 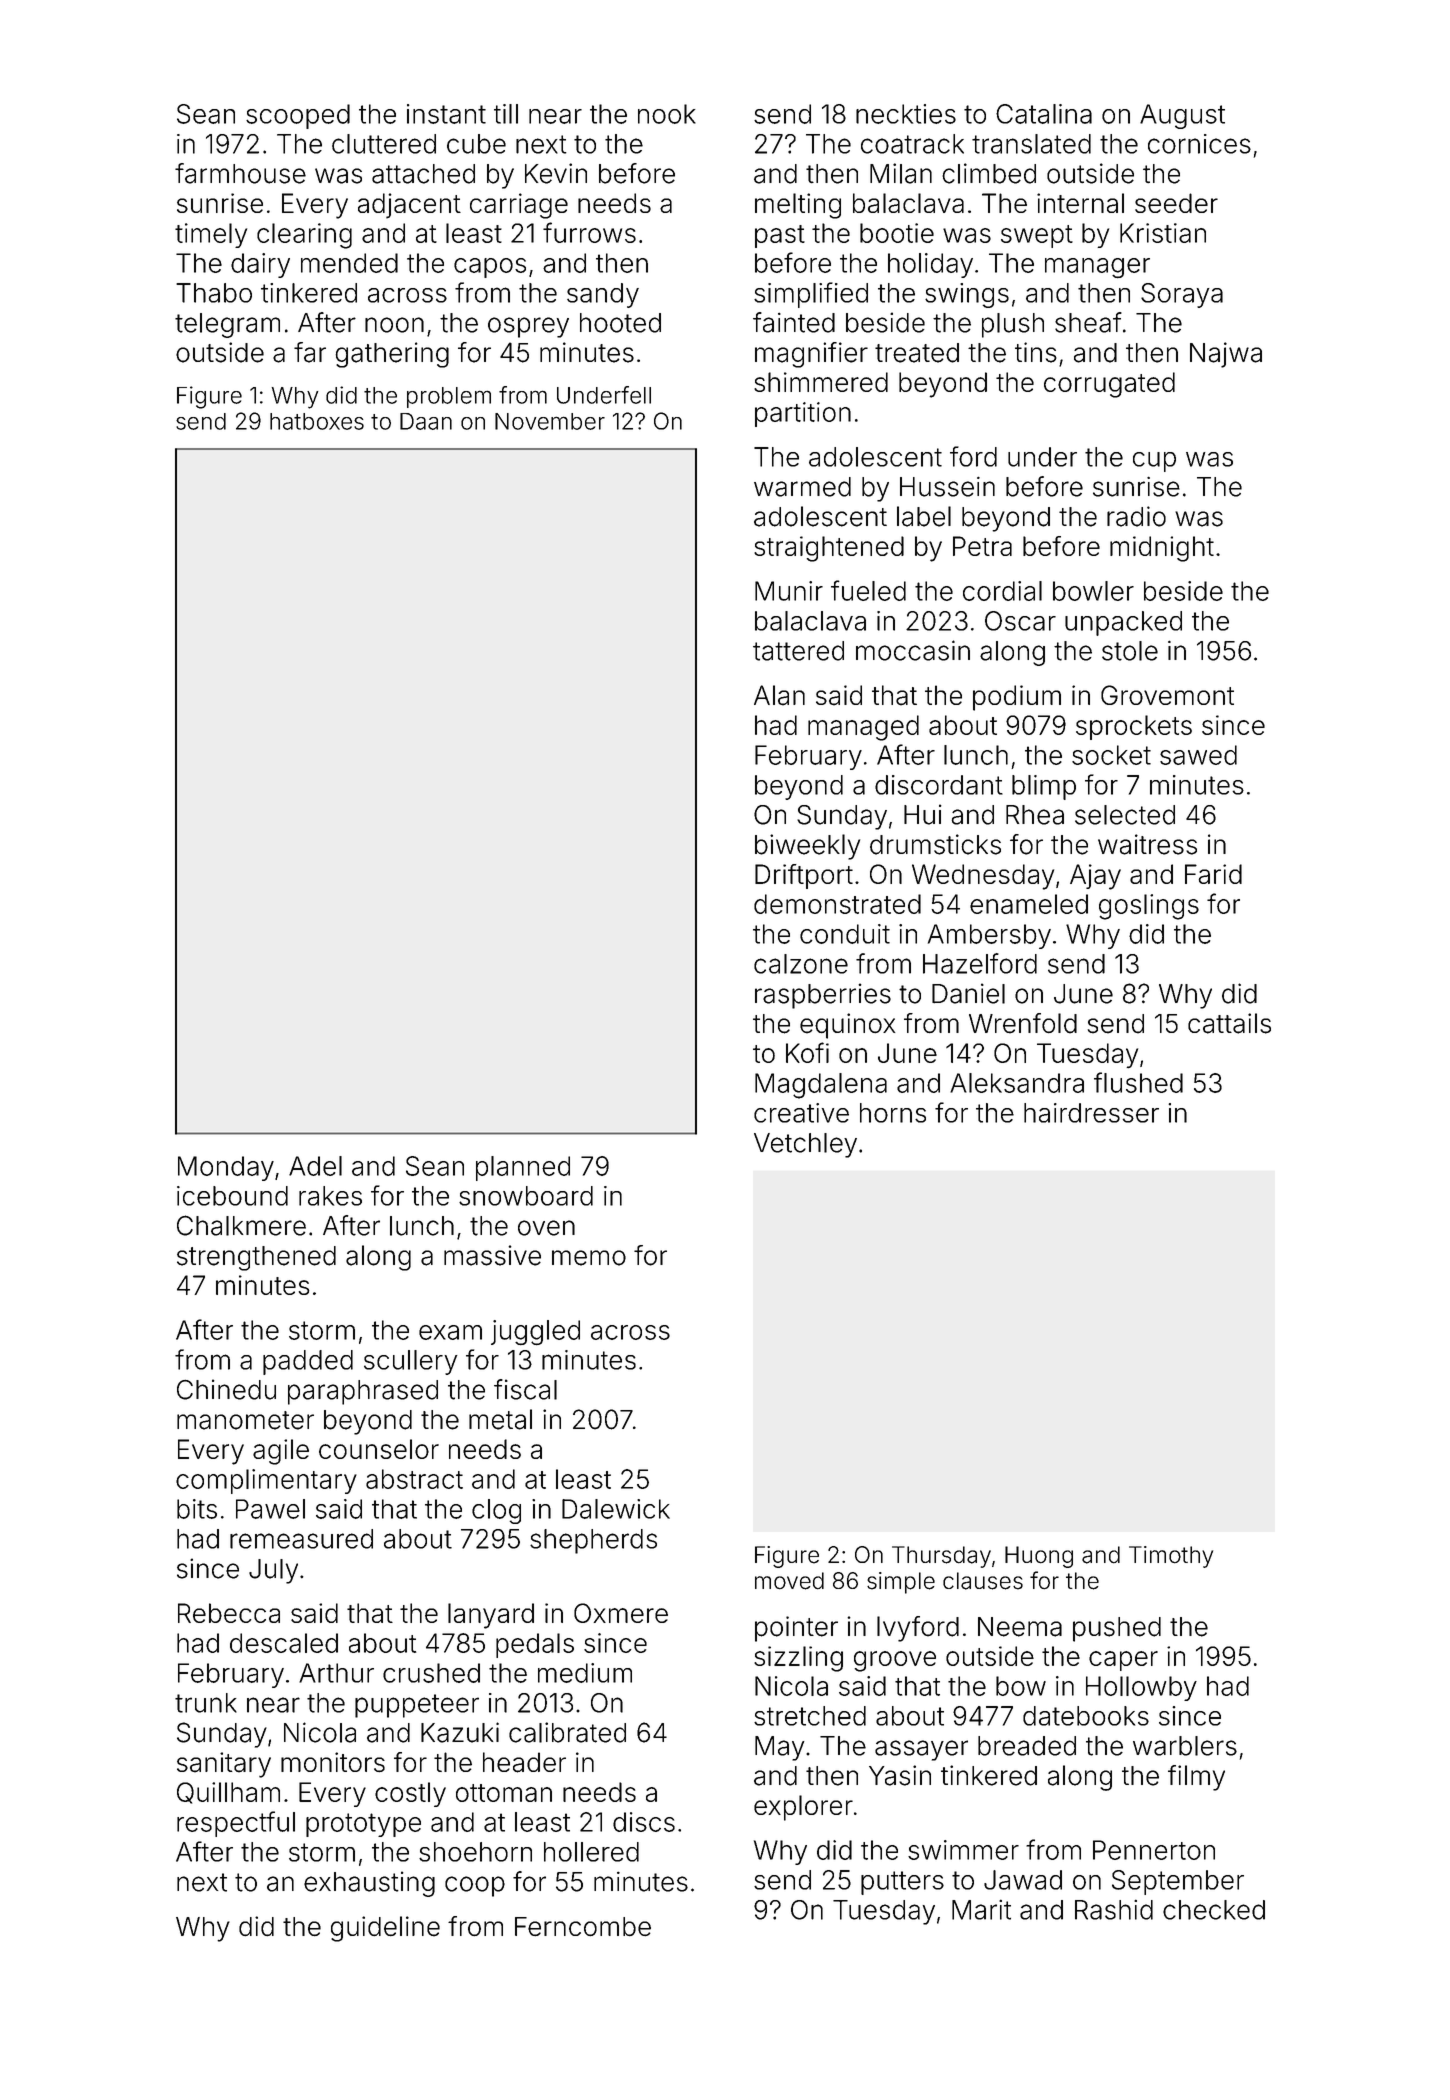 What do you see at coordinates (317, 421) in the page?
I see `hatboxes` at bounding box center [317, 421].
